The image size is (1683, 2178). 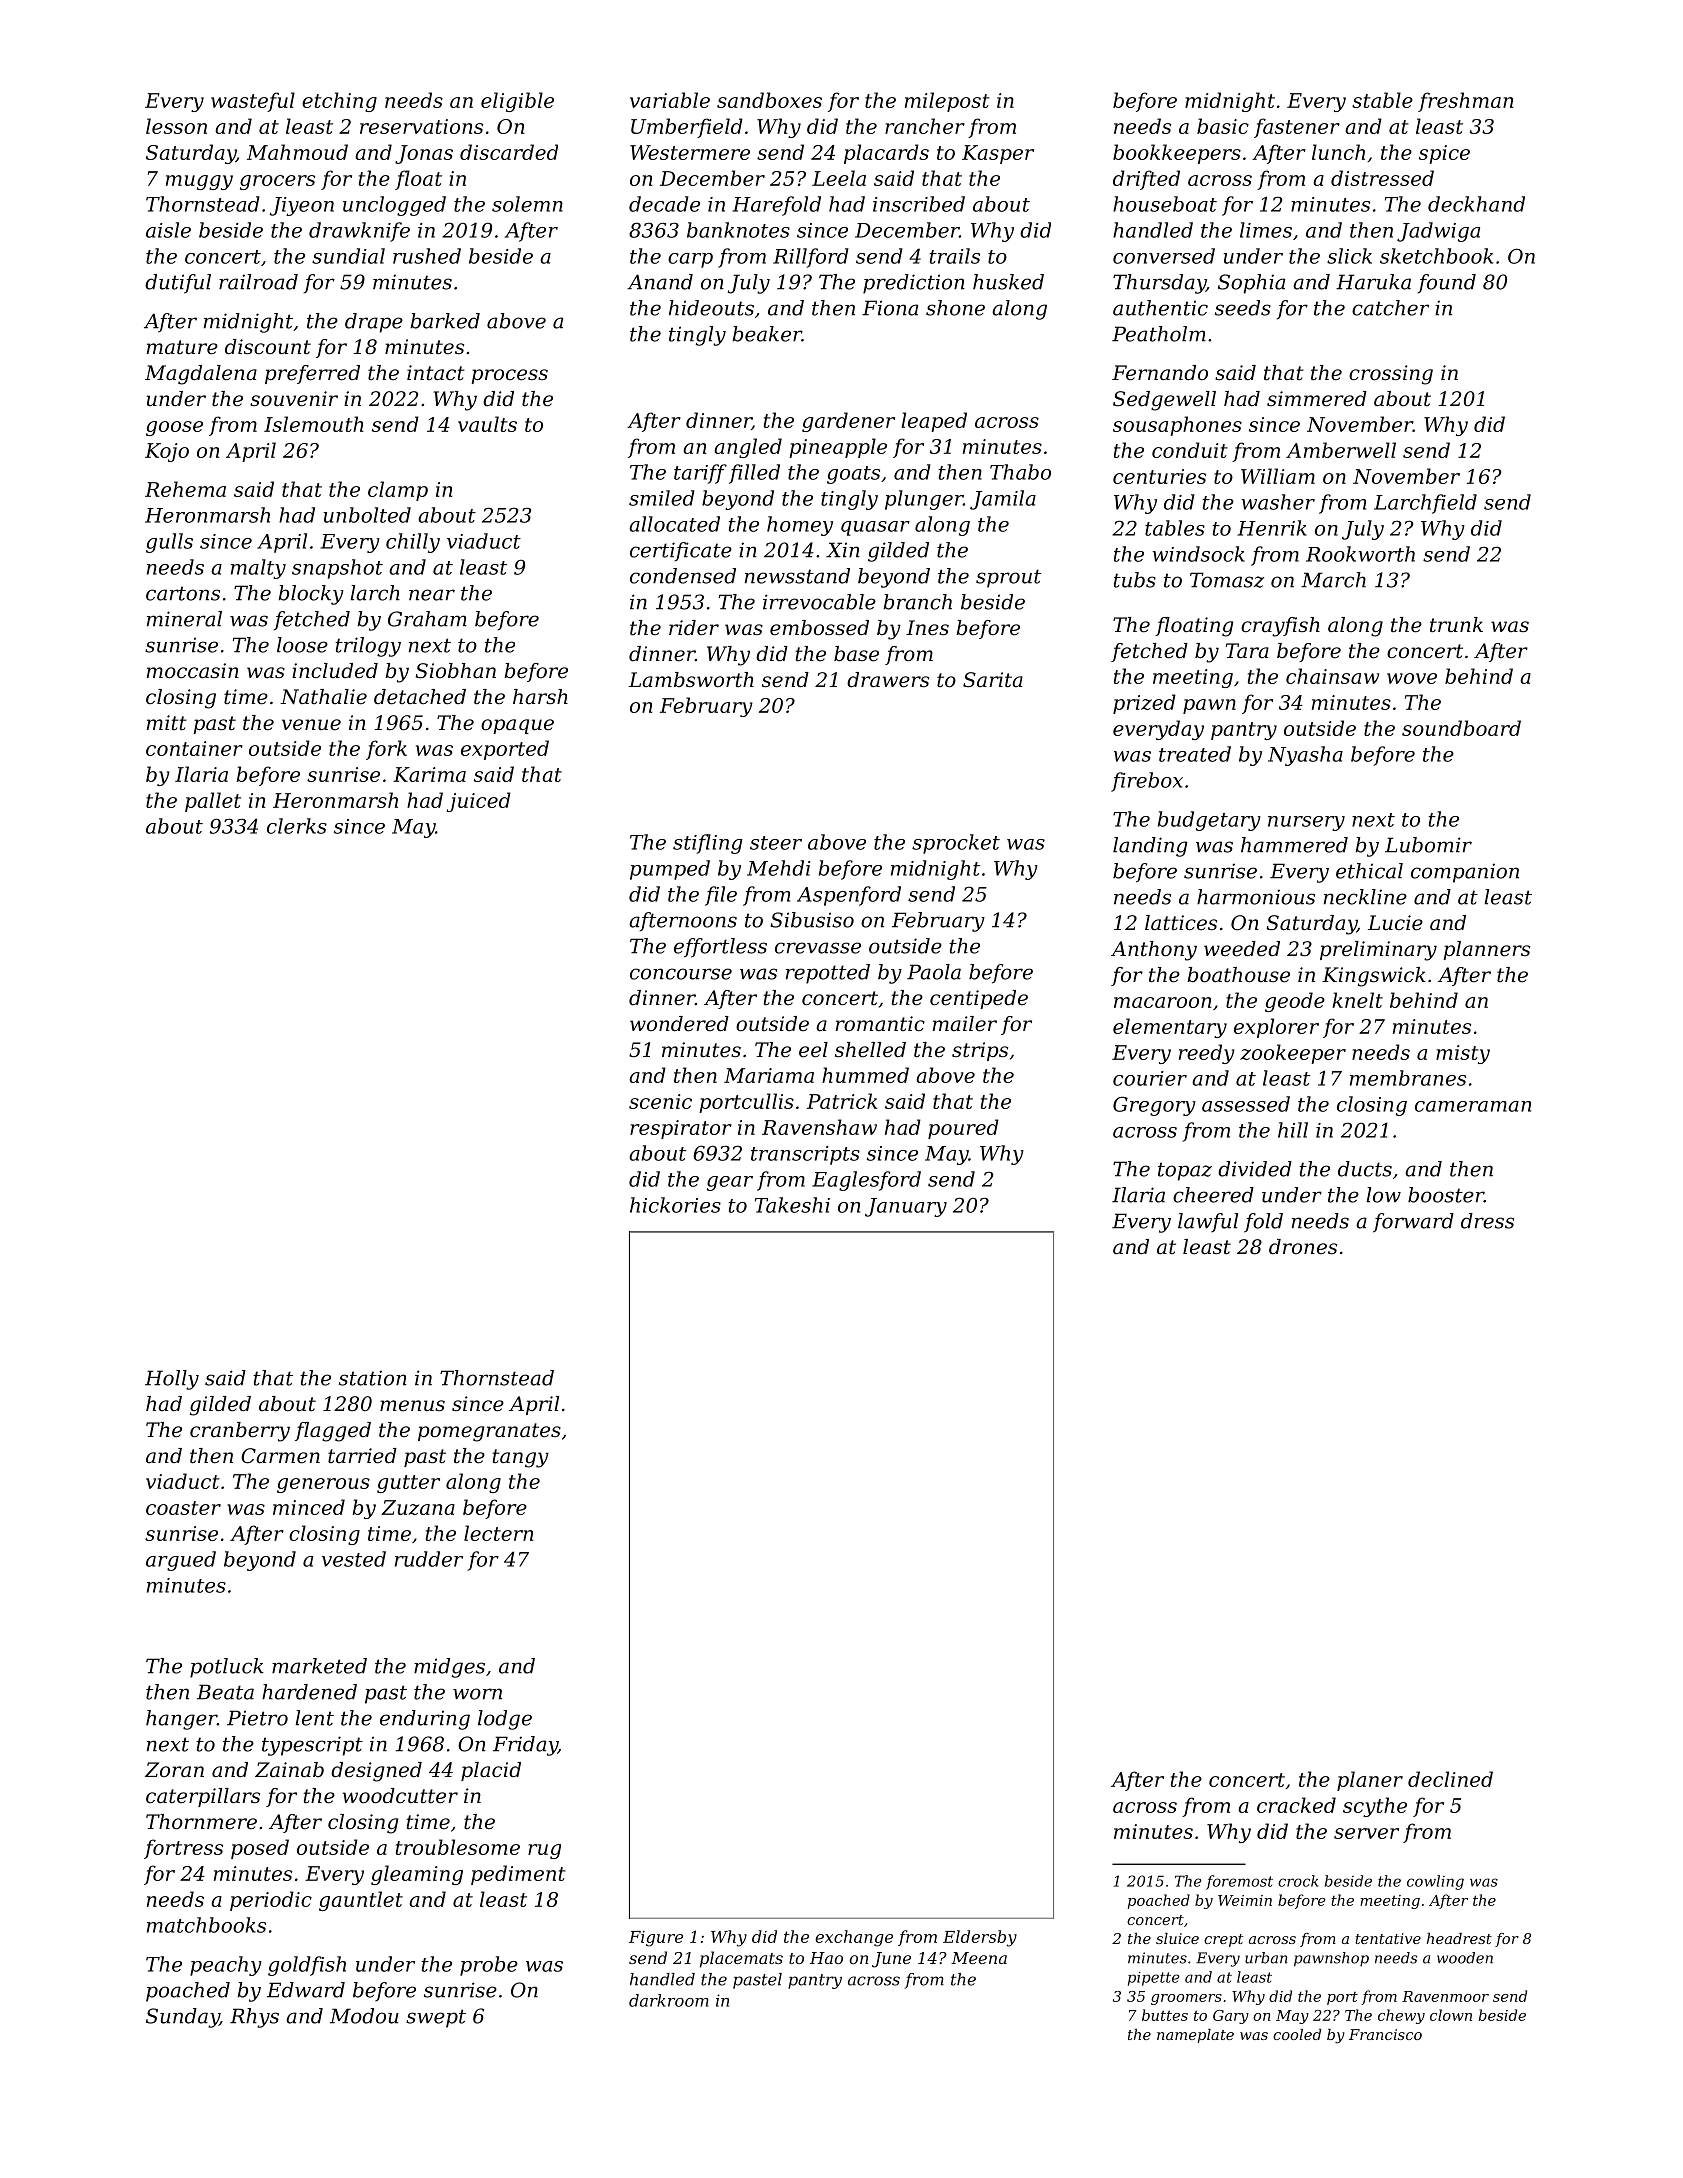 What do you see at coordinates (253, 102) in the page?
I see `wasteful` at bounding box center [253, 102].
